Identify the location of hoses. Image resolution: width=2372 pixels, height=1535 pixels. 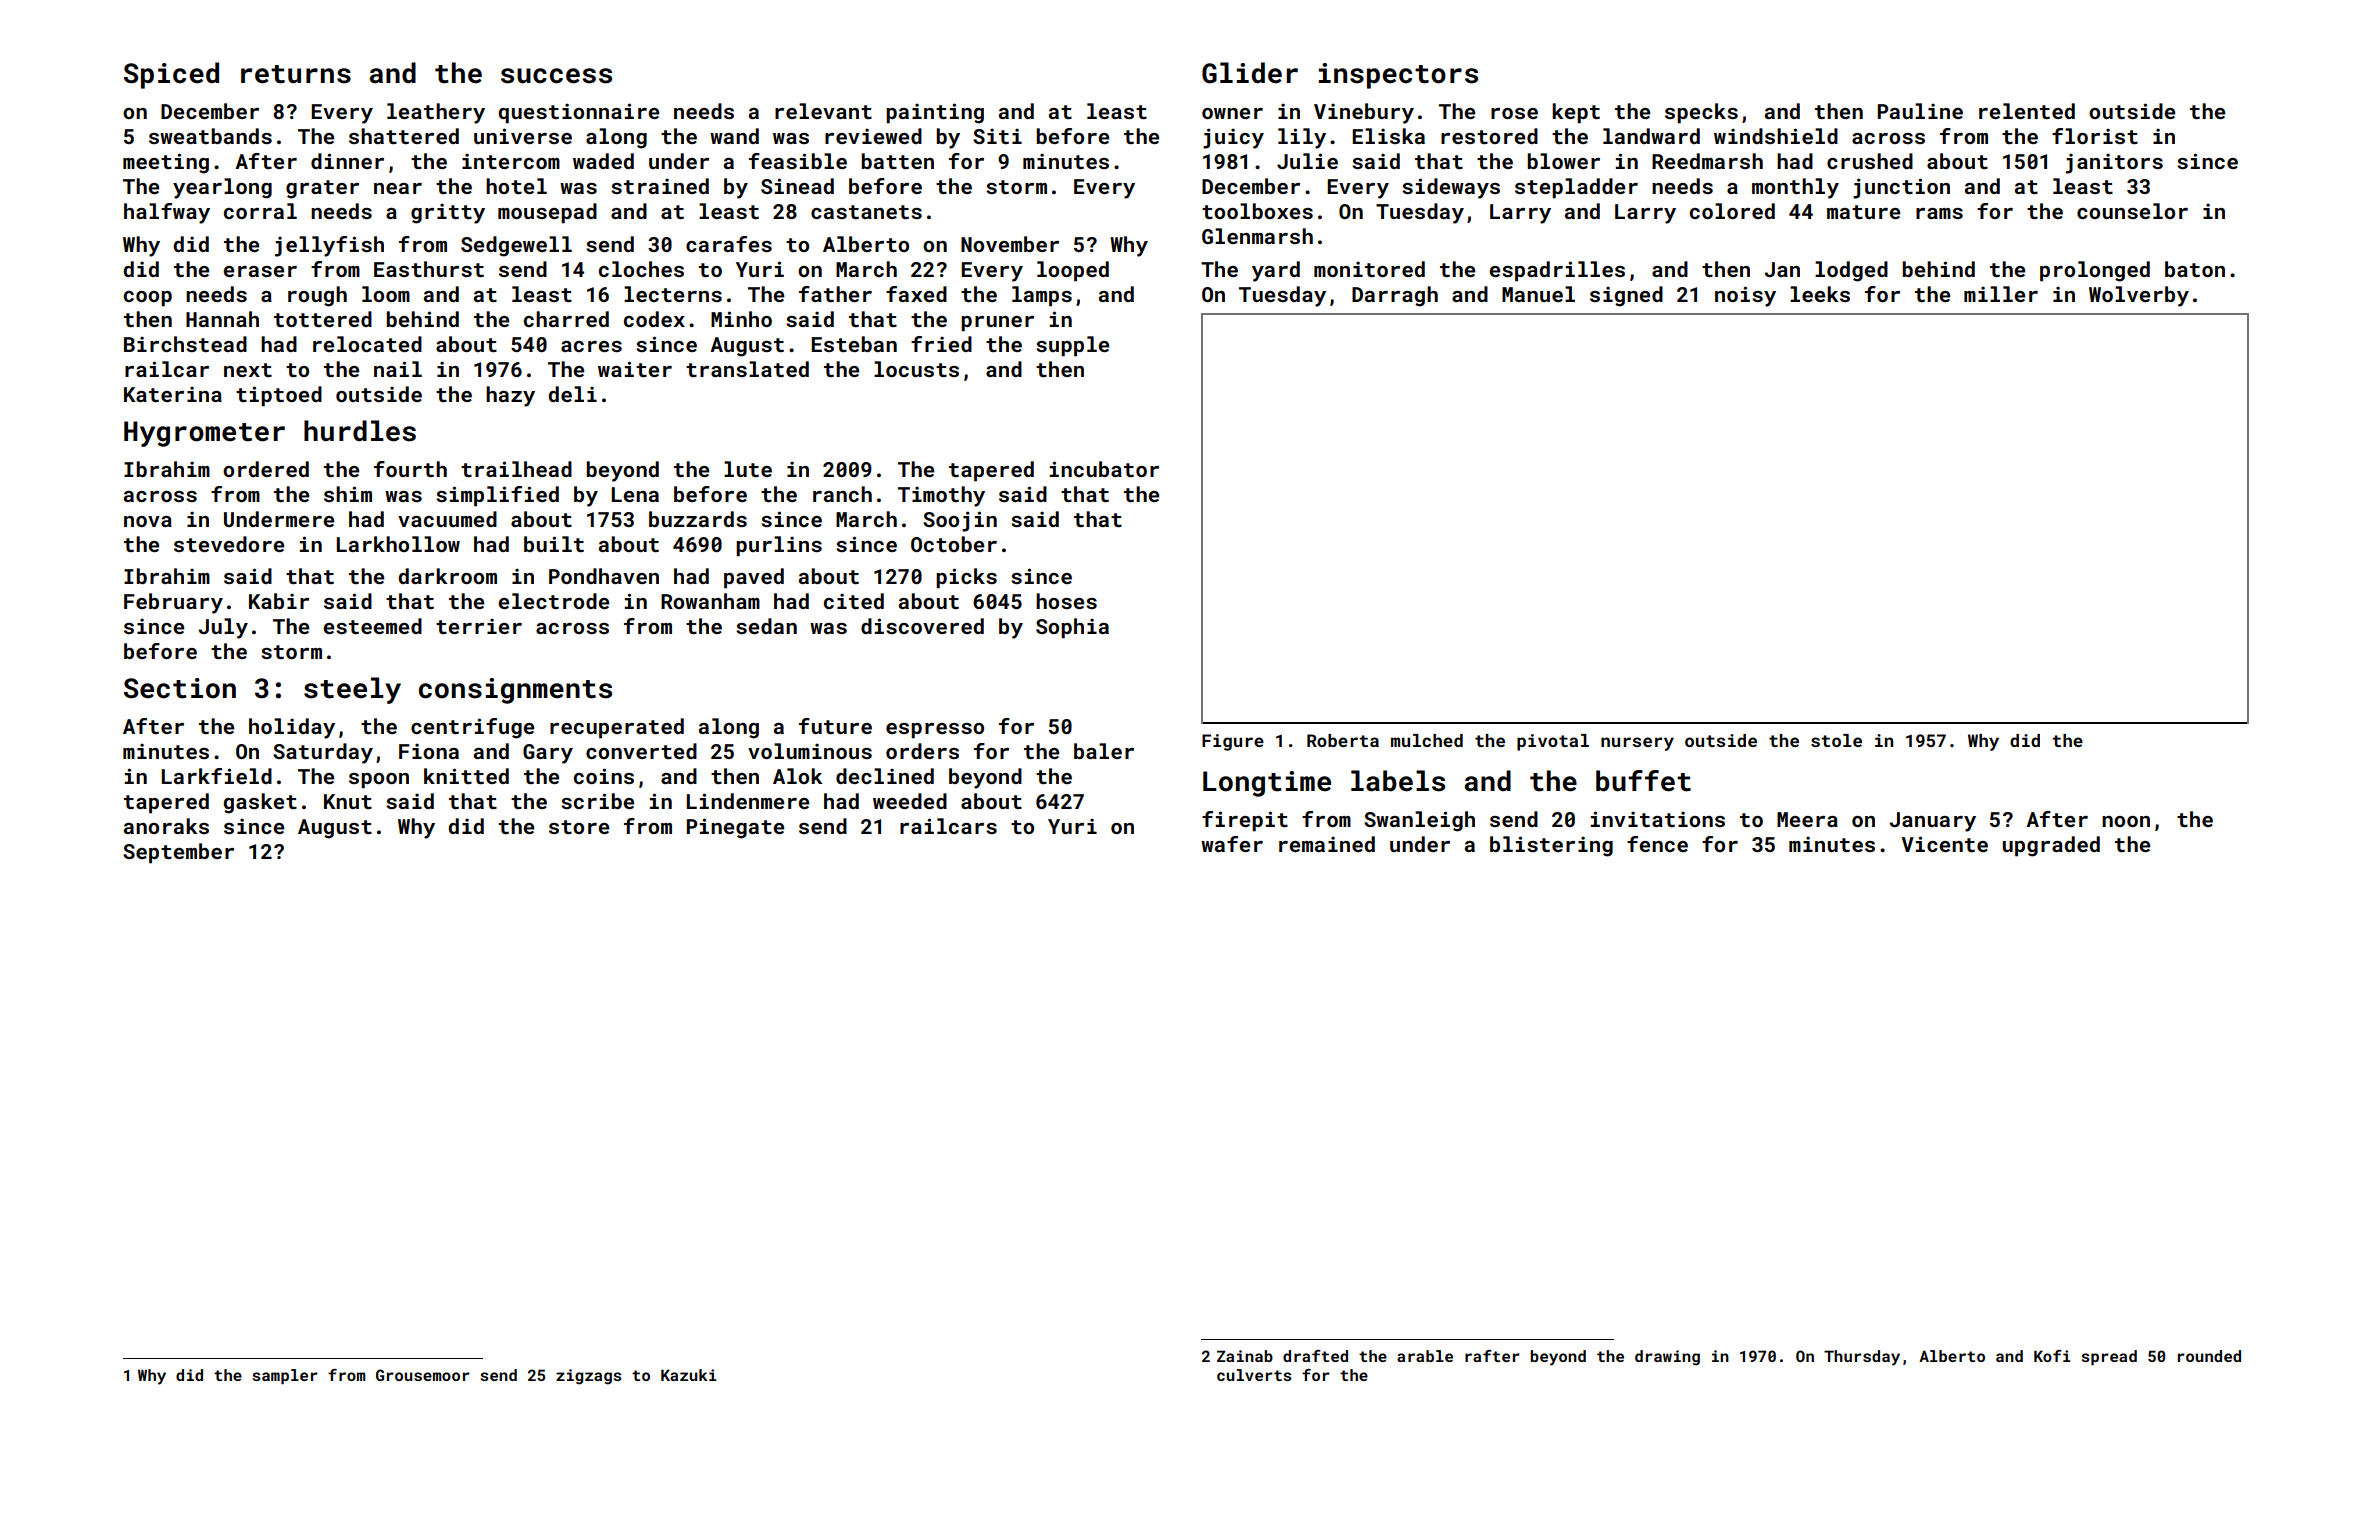
(1066, 601).
